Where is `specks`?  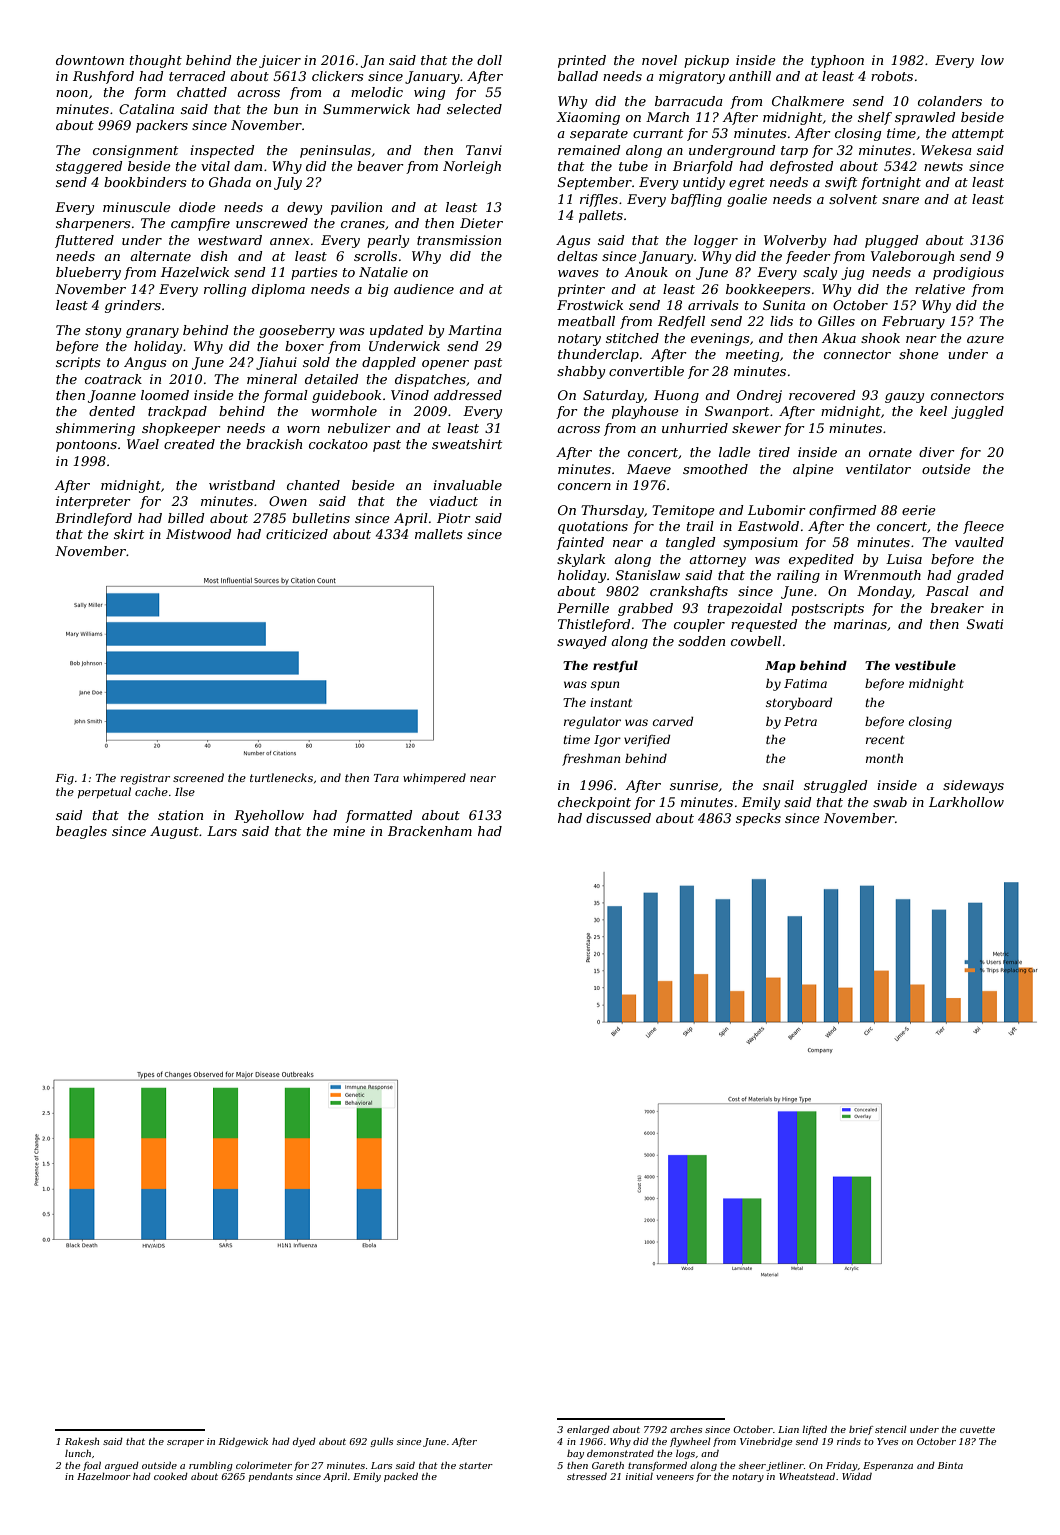
specks is located at coordinates (758, 819).
